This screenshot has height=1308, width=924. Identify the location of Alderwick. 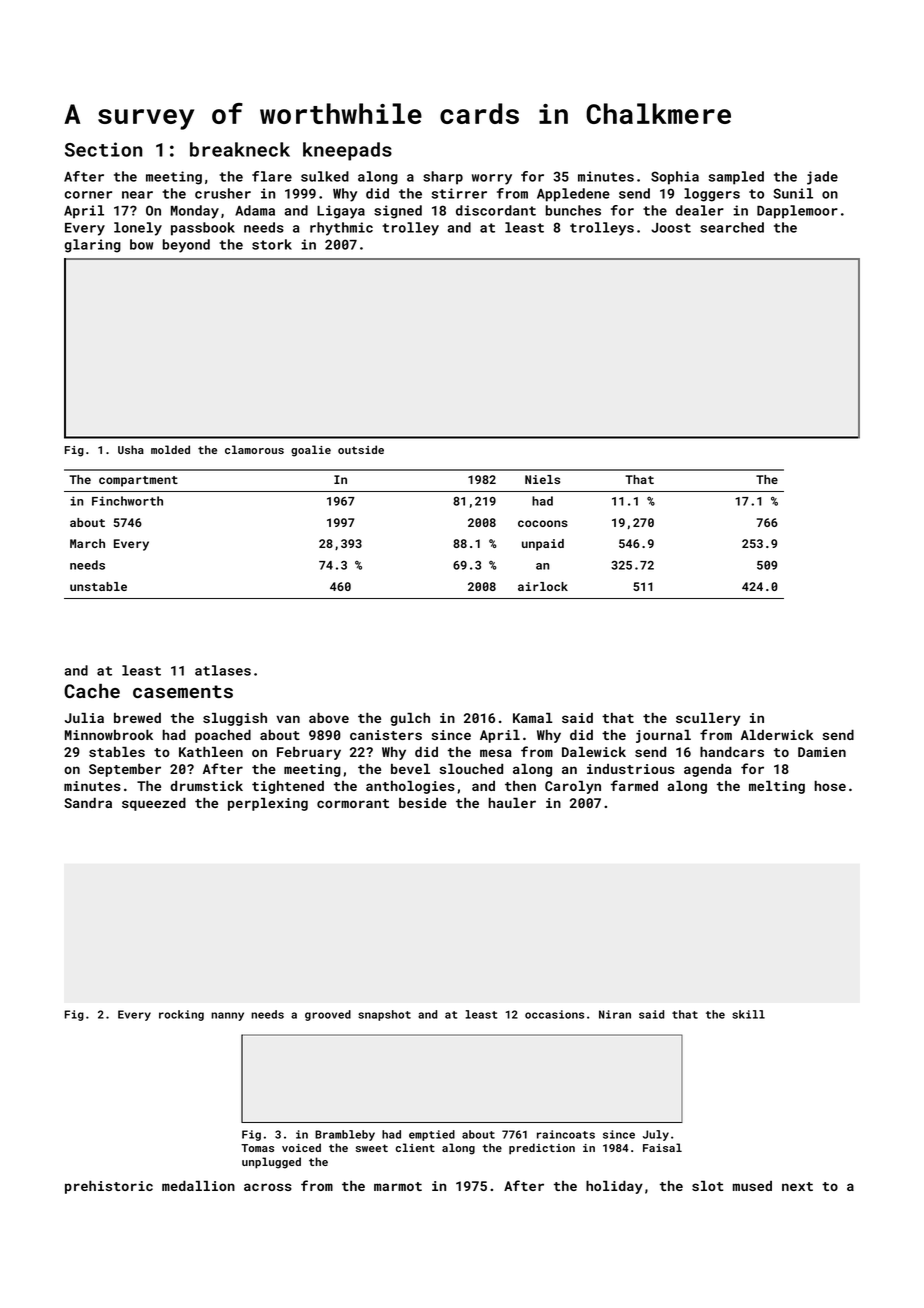
(777, 734).
